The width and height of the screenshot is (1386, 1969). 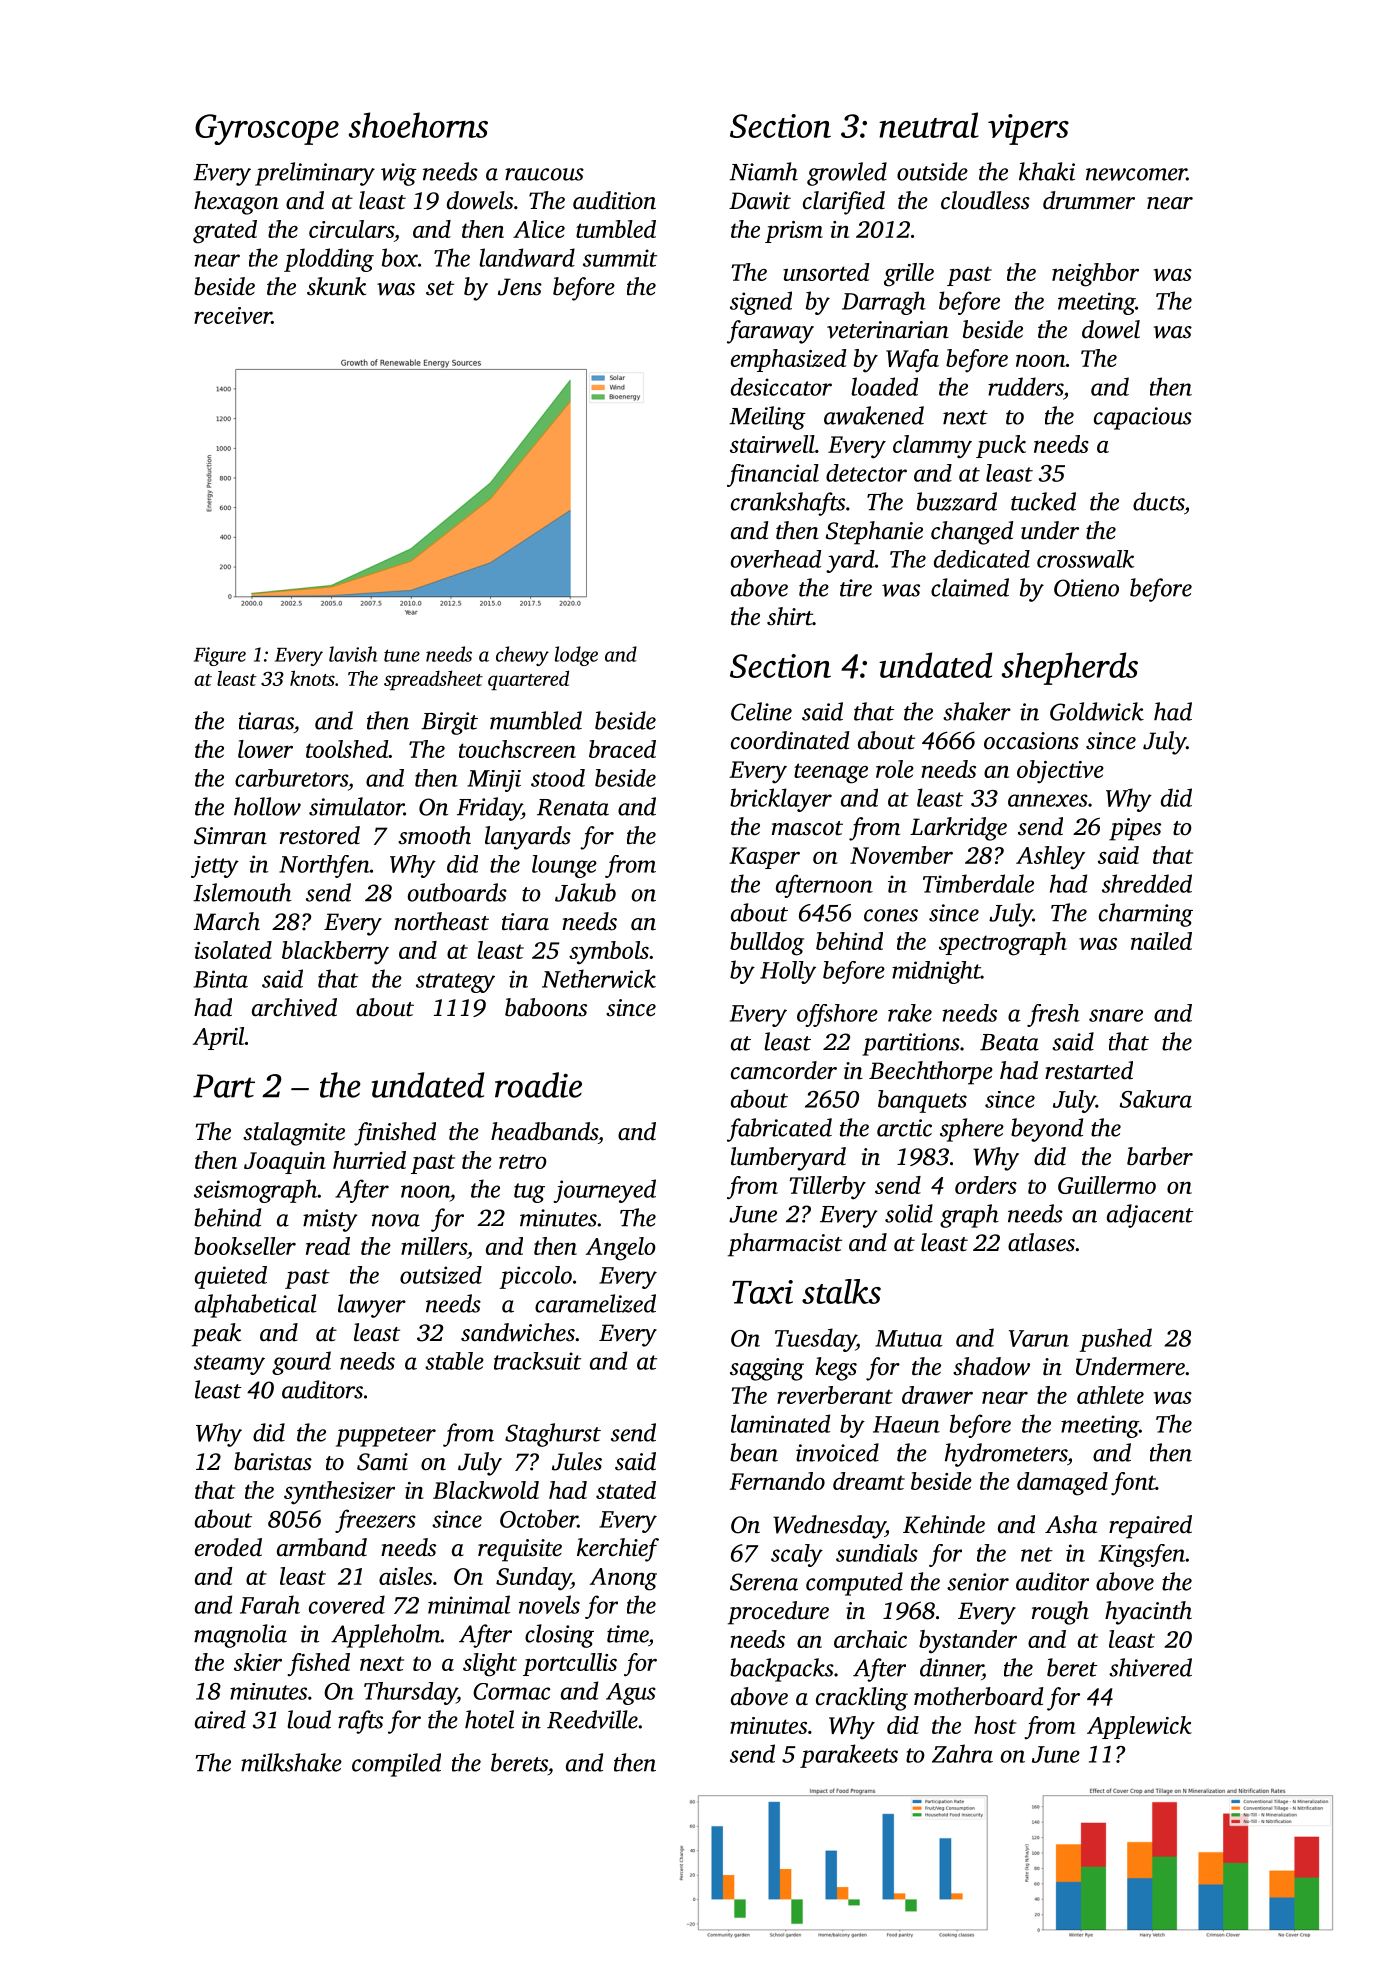 What do you see at coordinates (233, 315) in the screenshot?
I see `receiver` at bounding box center [233, 315].
